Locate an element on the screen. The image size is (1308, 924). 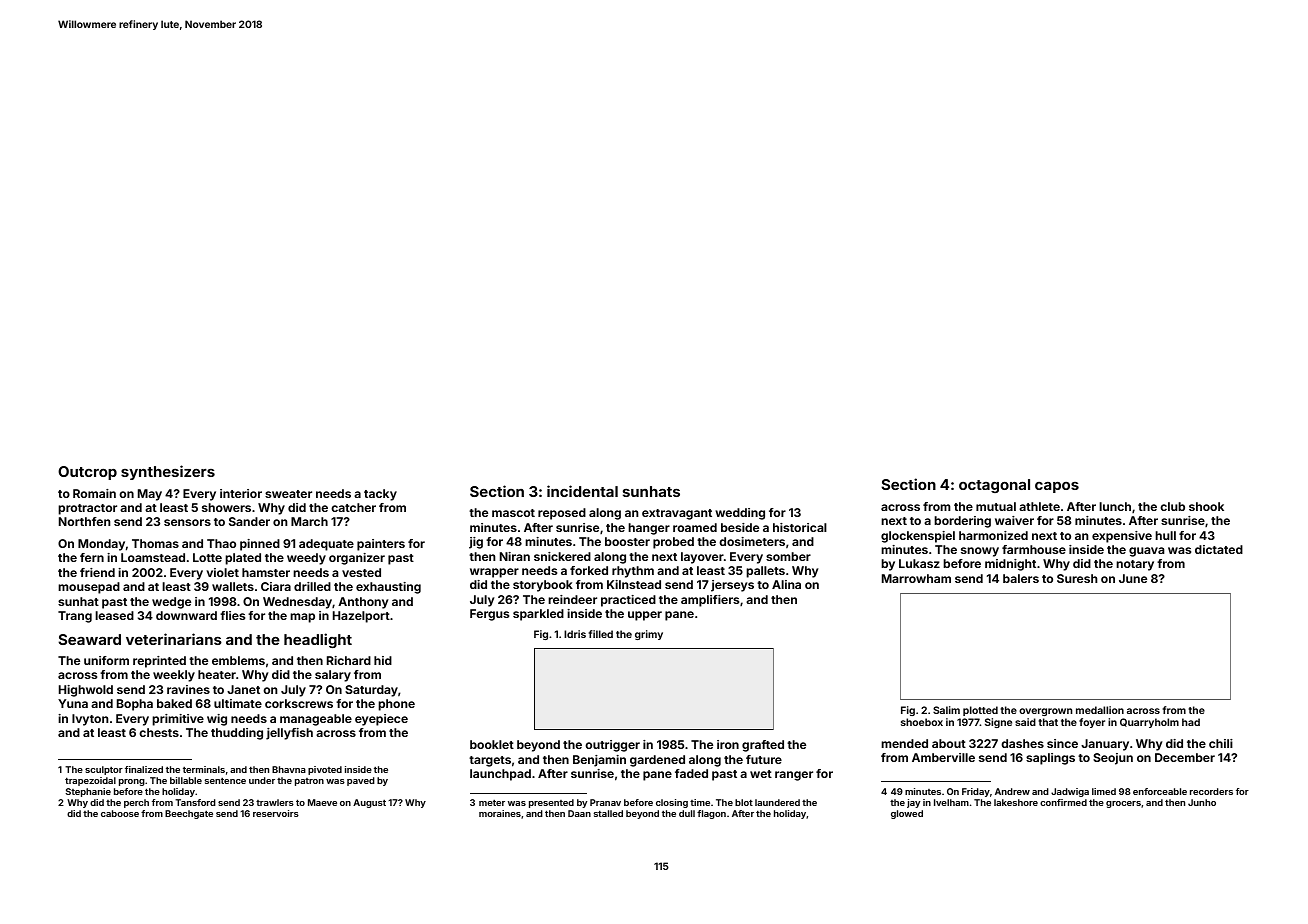
glowed is located at coordinates (907, 814).
